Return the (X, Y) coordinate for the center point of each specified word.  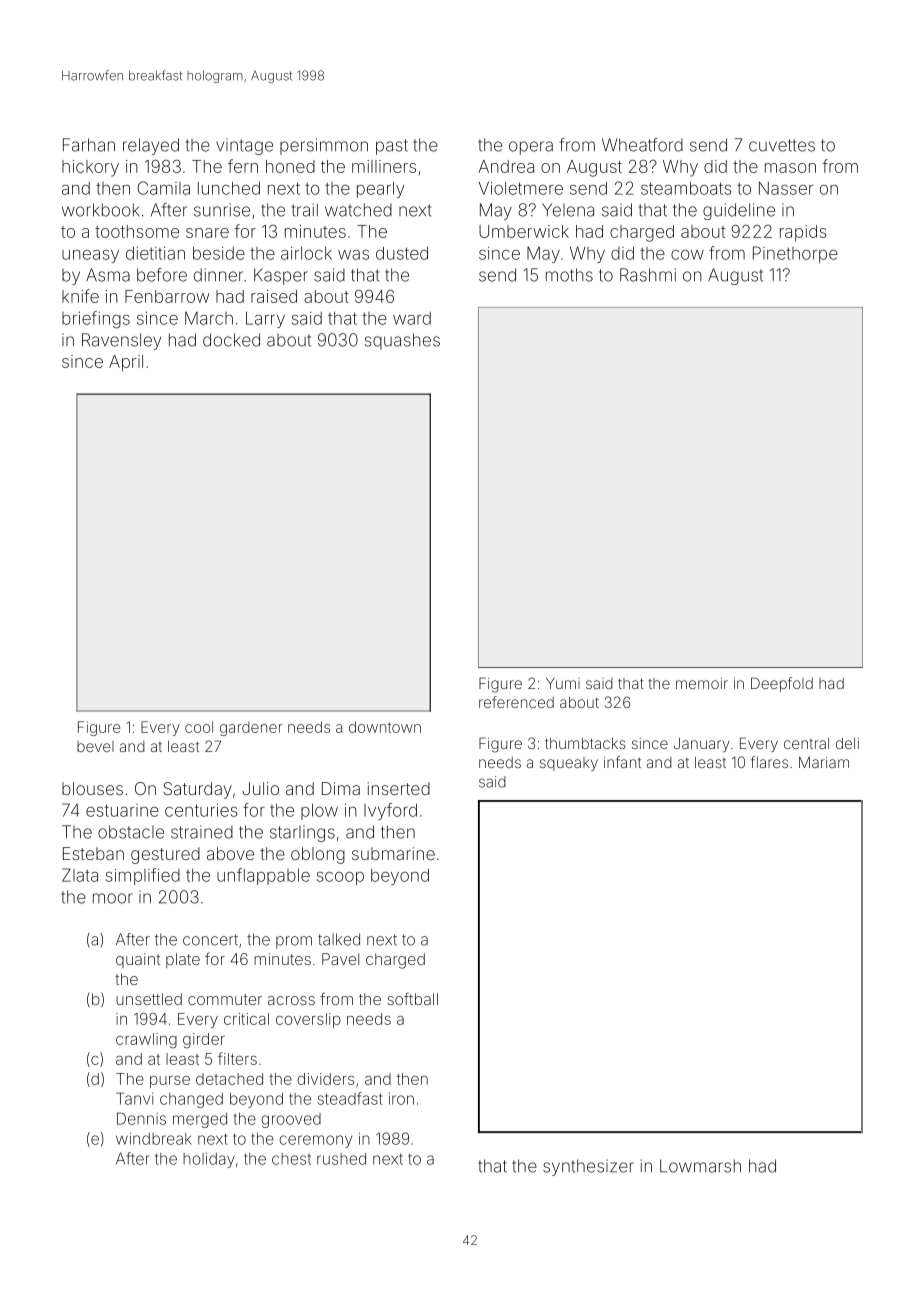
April (126, 363)
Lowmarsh (700, 1166)
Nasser (786, 188)
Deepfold (782, 684)
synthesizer (588, 1167)
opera (531, 148)
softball (412, 999)
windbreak (154, 1139)
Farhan (89, 145)
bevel (95, 746)
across (291, 1000)
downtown (385, 727)
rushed (341, 1159)
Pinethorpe (795, 254)
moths (569, 275)
